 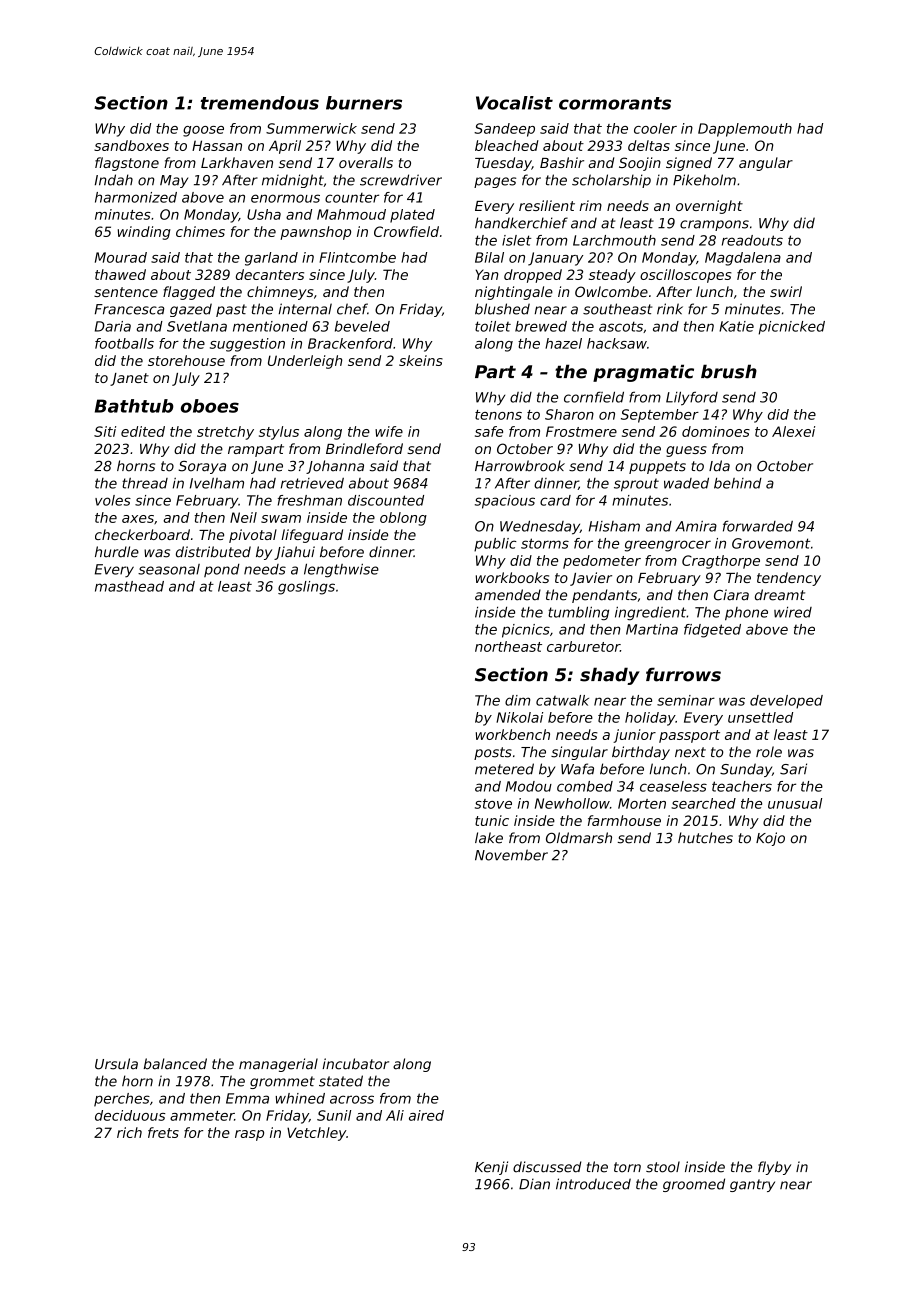 I want to click on thawed, so click(x=120, y=274).
